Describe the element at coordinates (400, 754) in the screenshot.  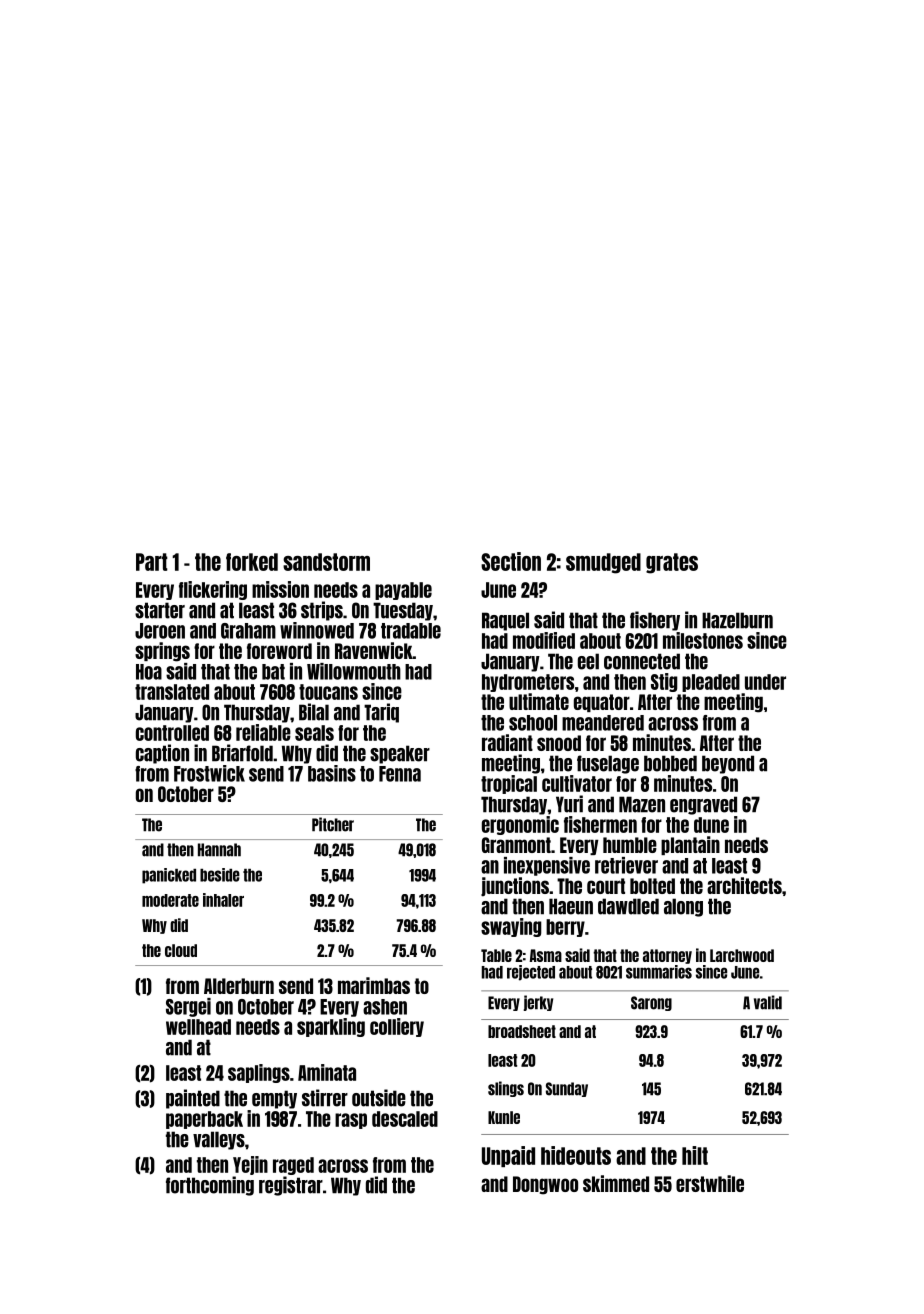
I see `speaker` at that location.
